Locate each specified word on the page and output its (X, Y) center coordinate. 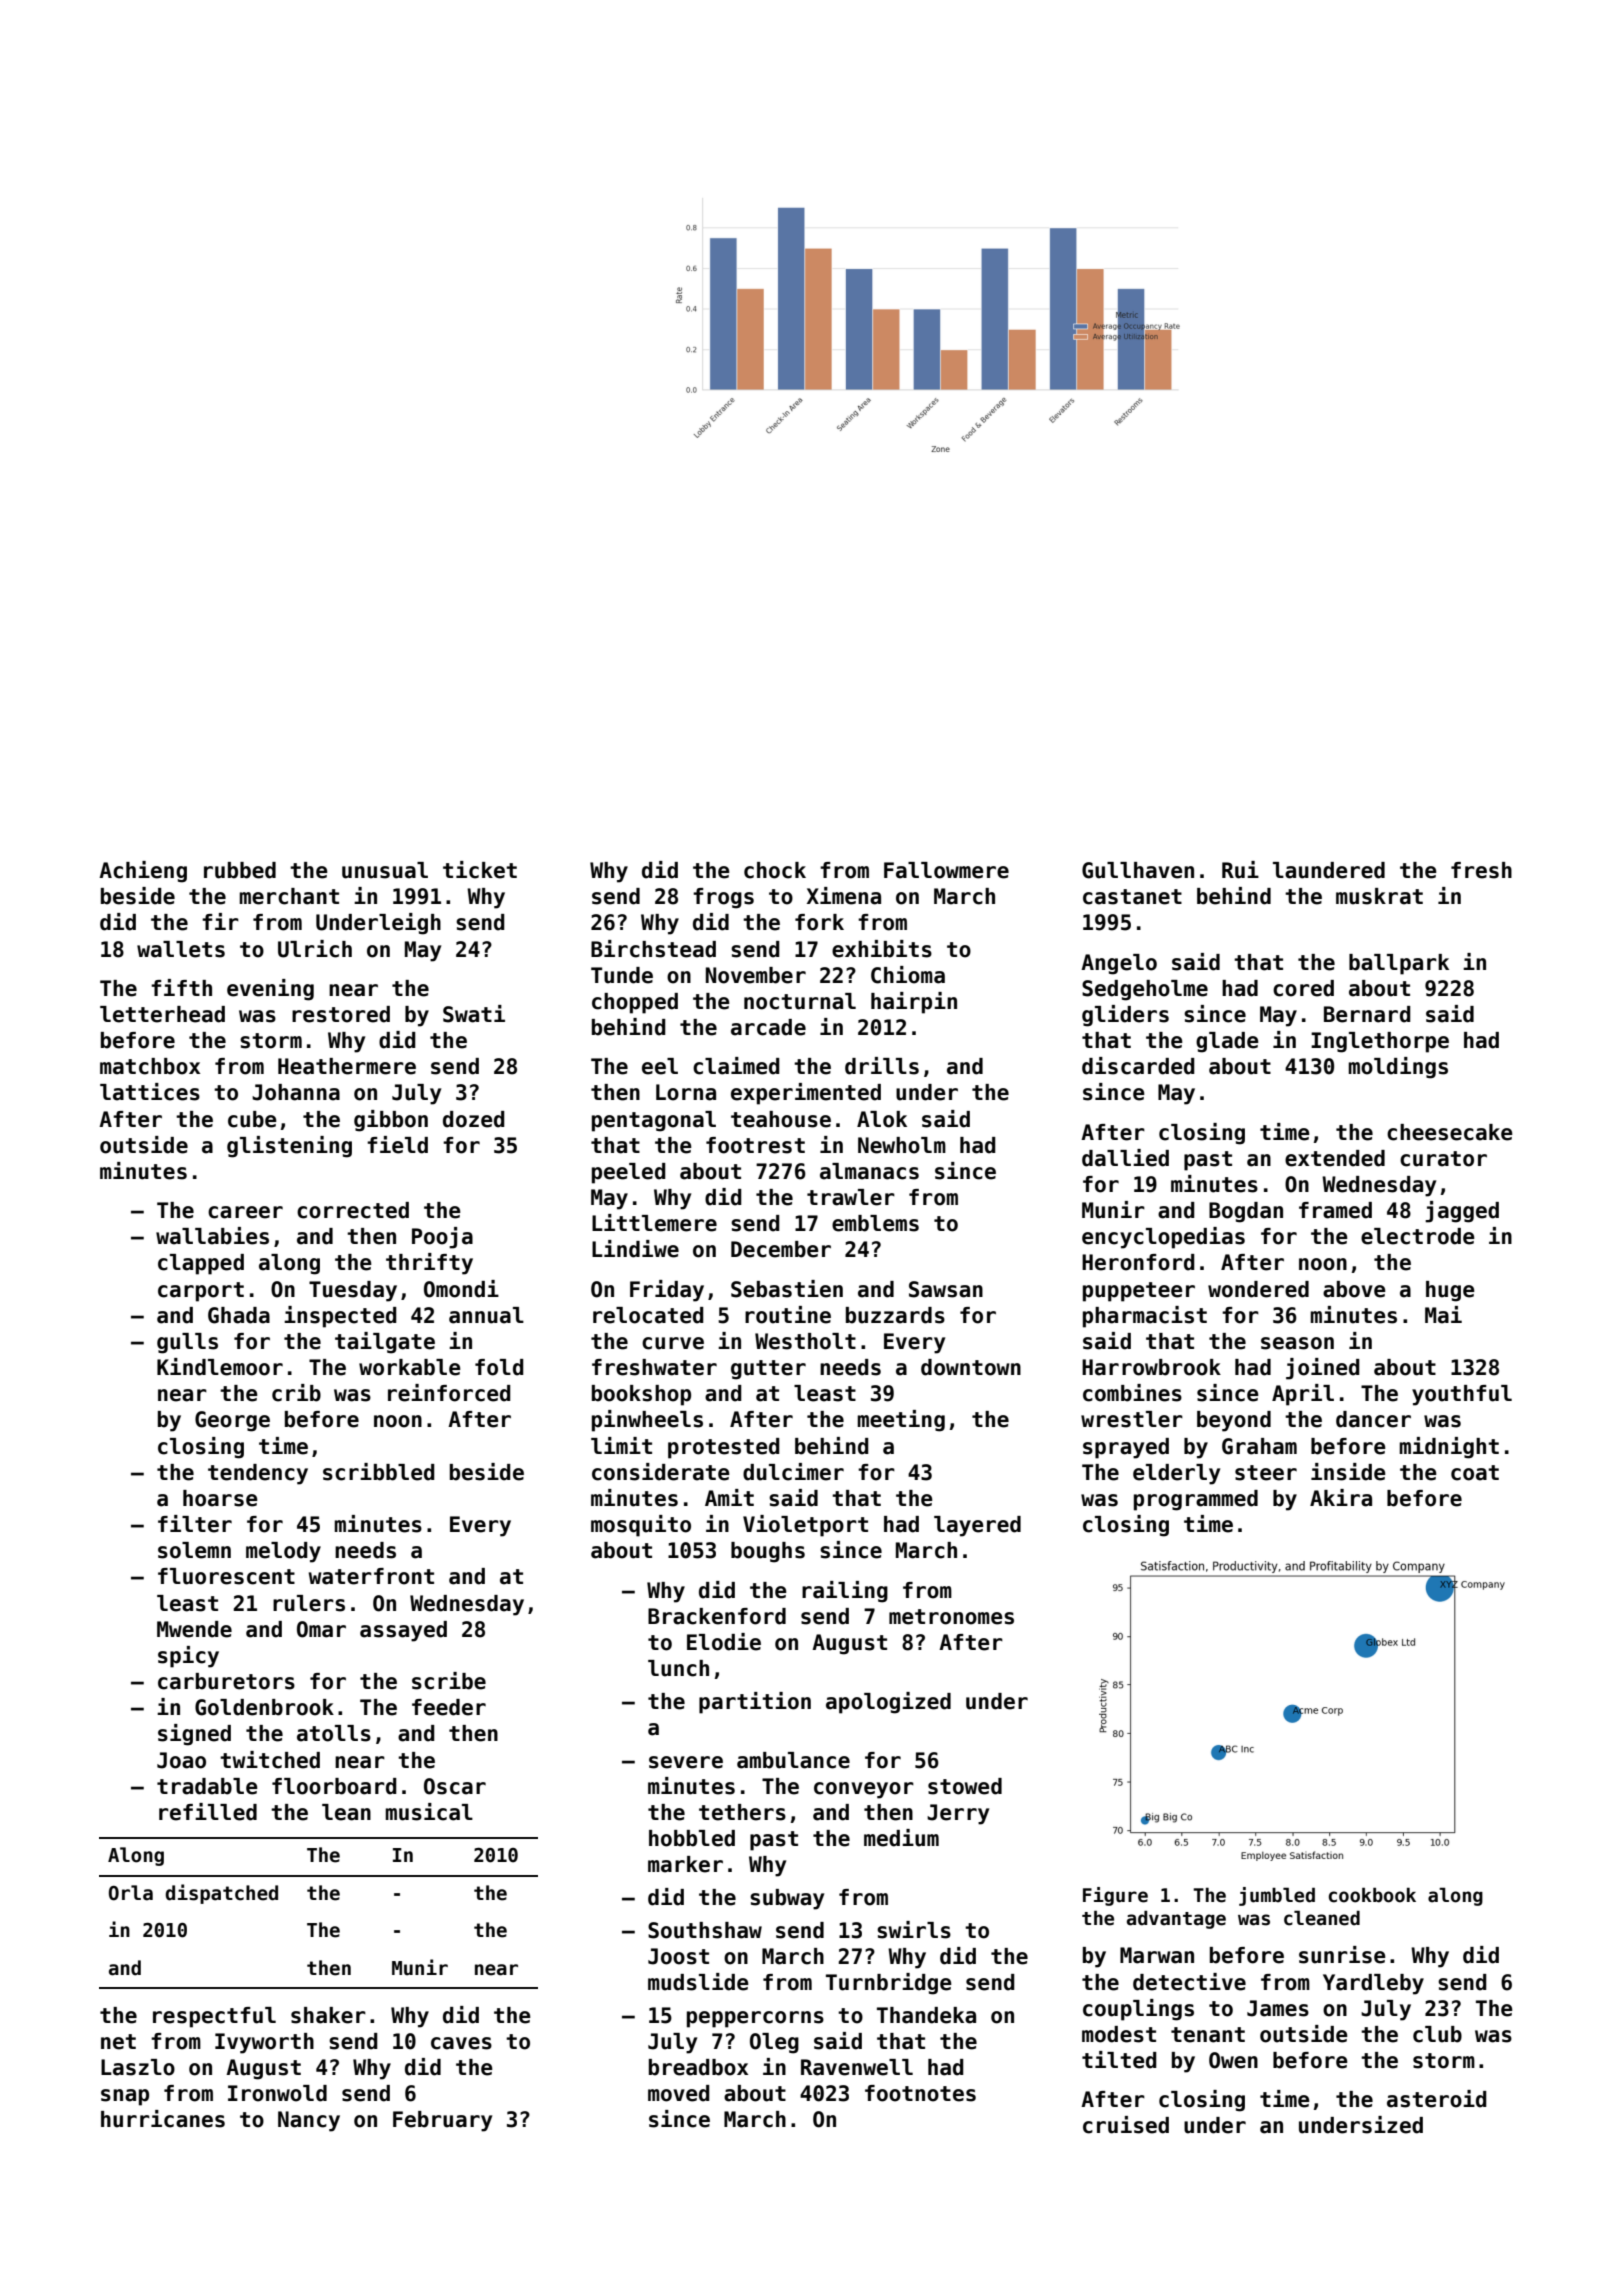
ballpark (1399, 964)
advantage (1176, 1920)
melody (283, 1552)
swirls (914, 1930)
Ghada (239, 1315)
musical (429, 1812)
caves (461, 2043)
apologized (888, 1703)
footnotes (920, 2093)
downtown (971, 1367)
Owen (1233, 2060)
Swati (474, 1014)
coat (1475, 1473)
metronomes (951, 1617)
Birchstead (653, 949)
